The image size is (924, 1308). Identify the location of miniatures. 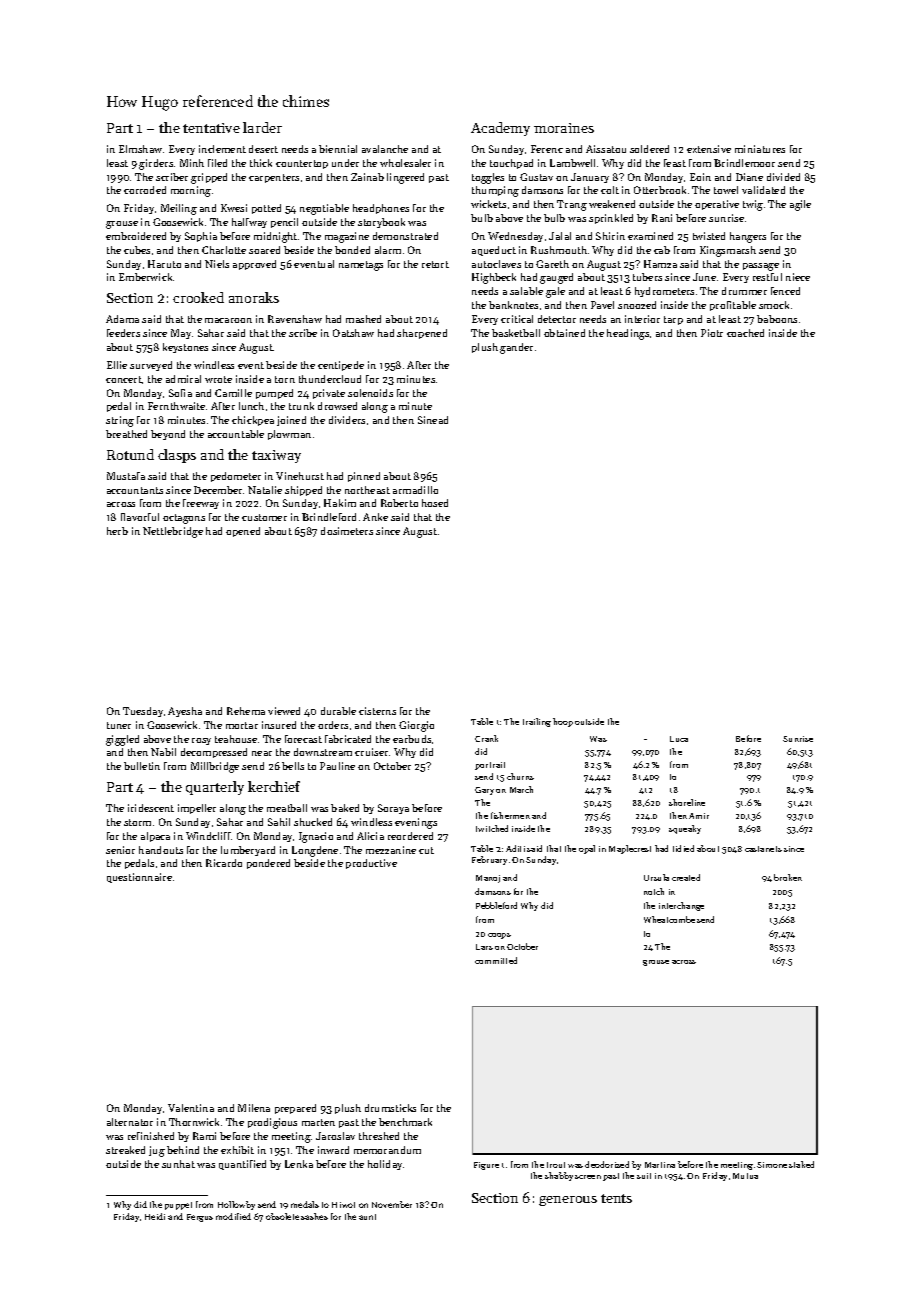
(760, 149).
